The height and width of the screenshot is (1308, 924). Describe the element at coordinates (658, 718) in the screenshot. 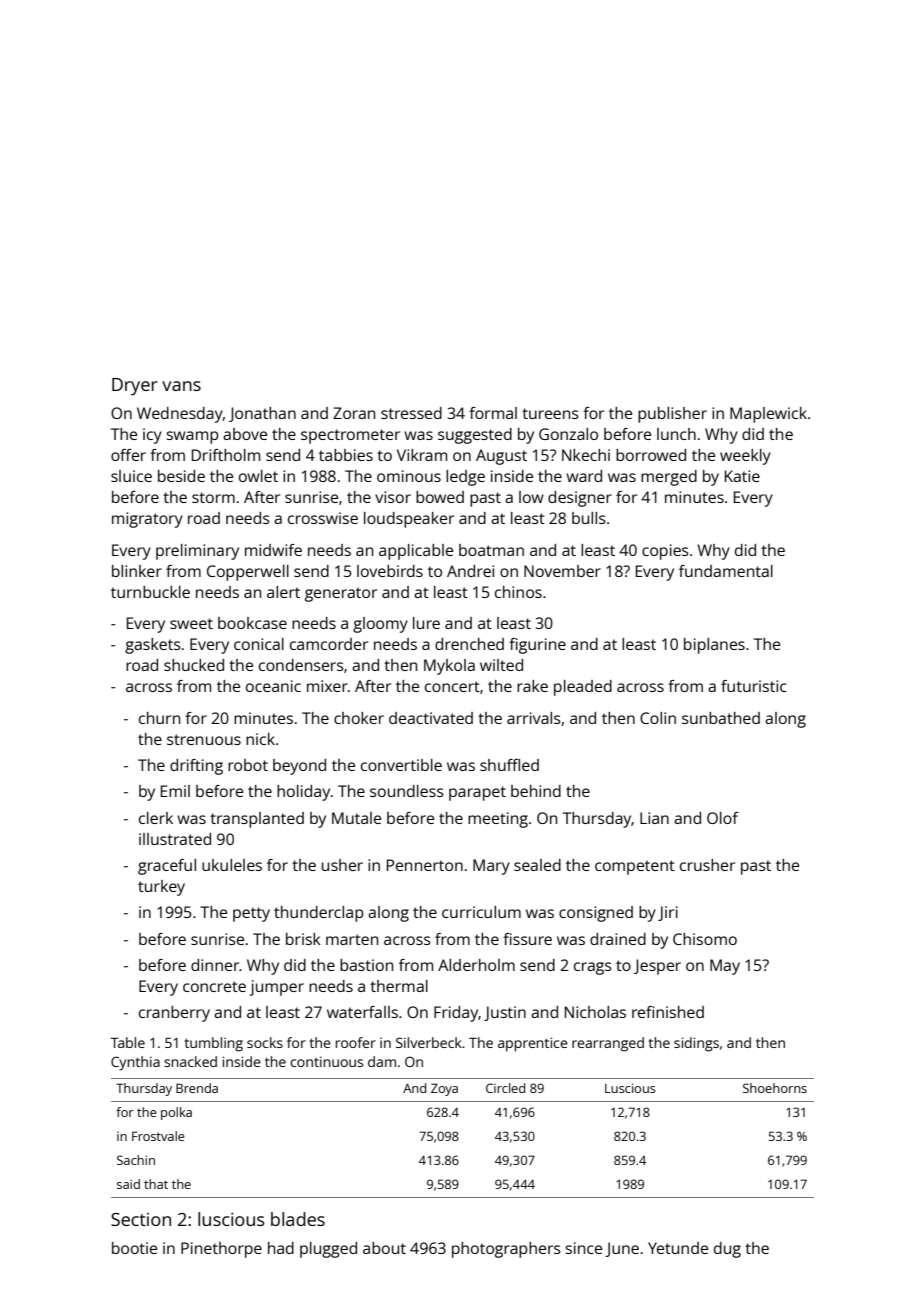

I see `Colin` at that location.
